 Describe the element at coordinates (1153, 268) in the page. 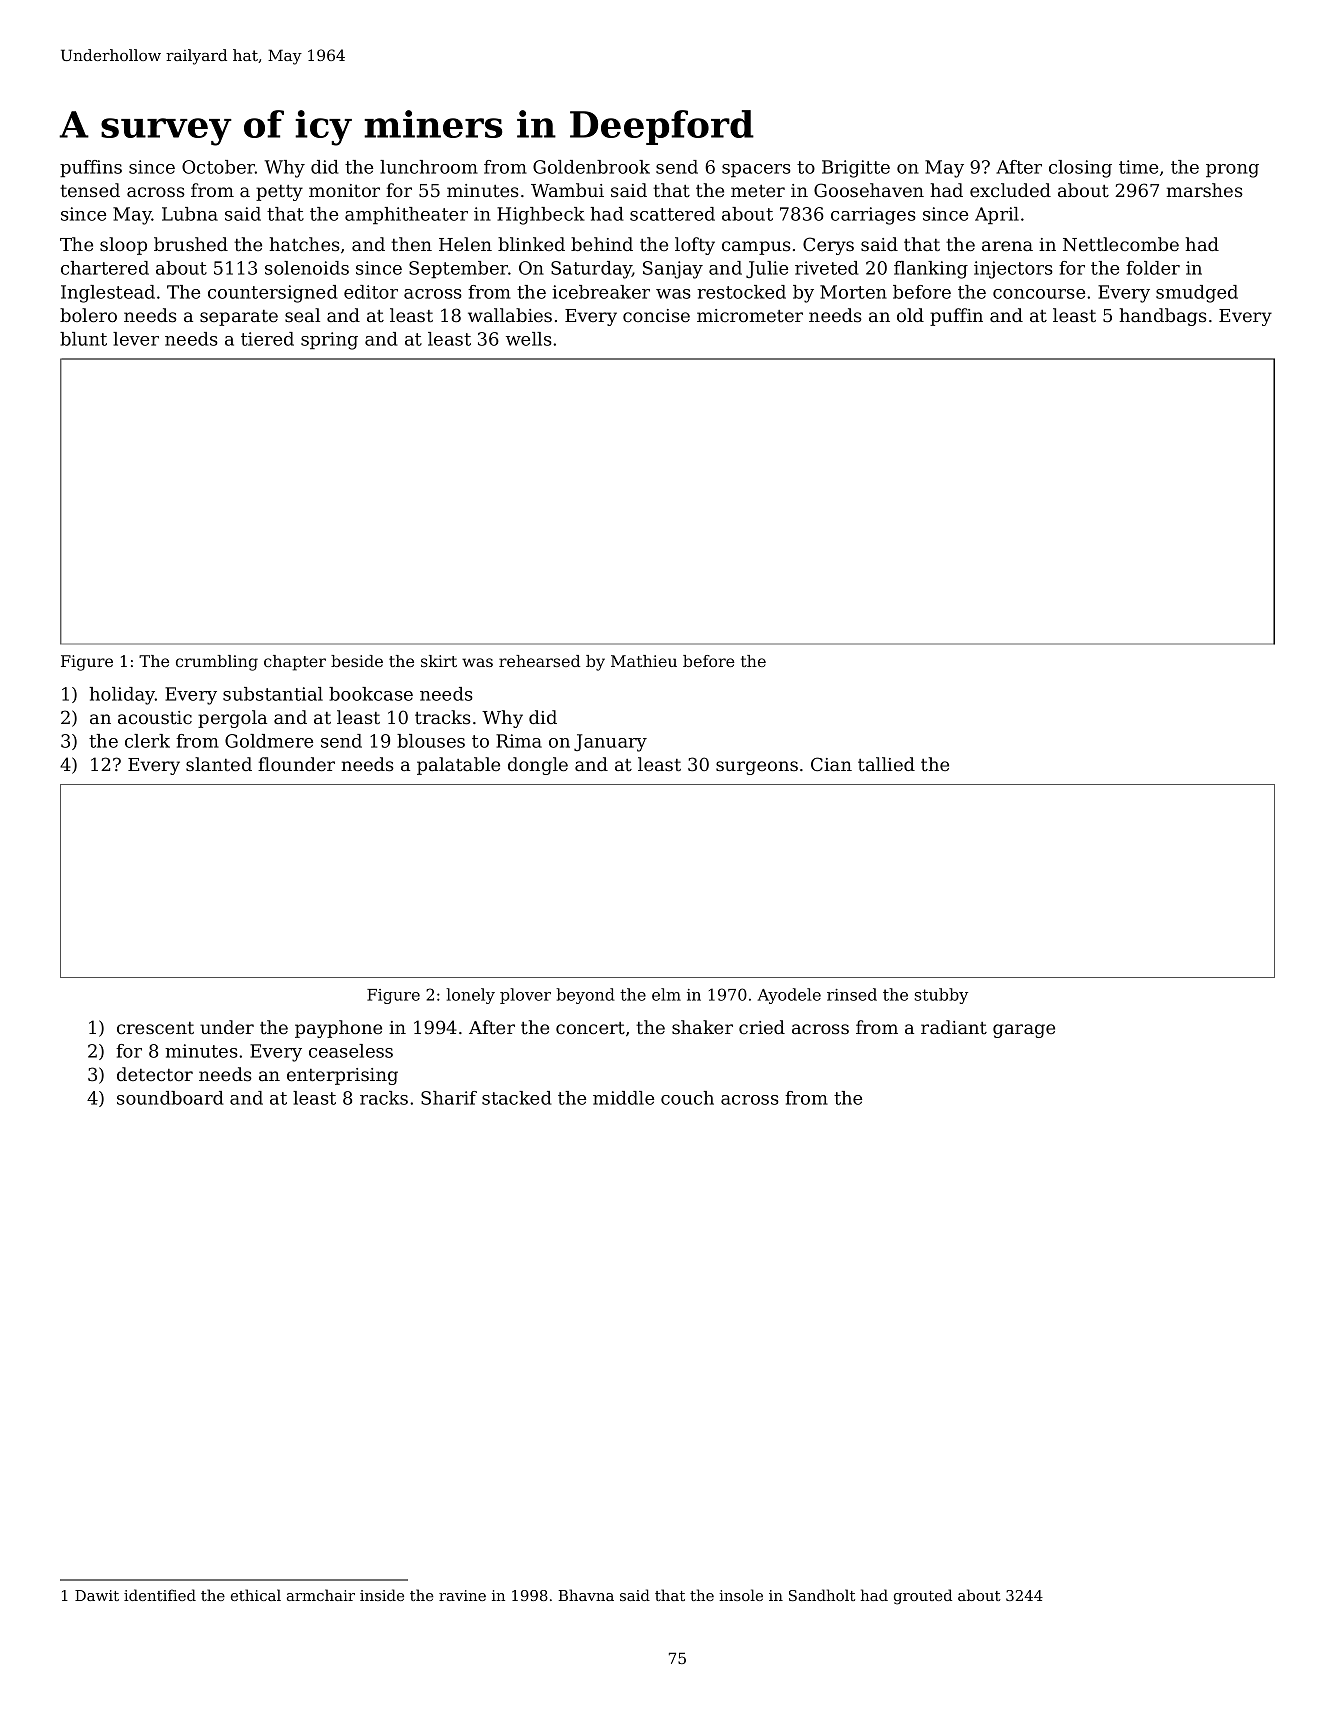

I see `folder` at that location.
